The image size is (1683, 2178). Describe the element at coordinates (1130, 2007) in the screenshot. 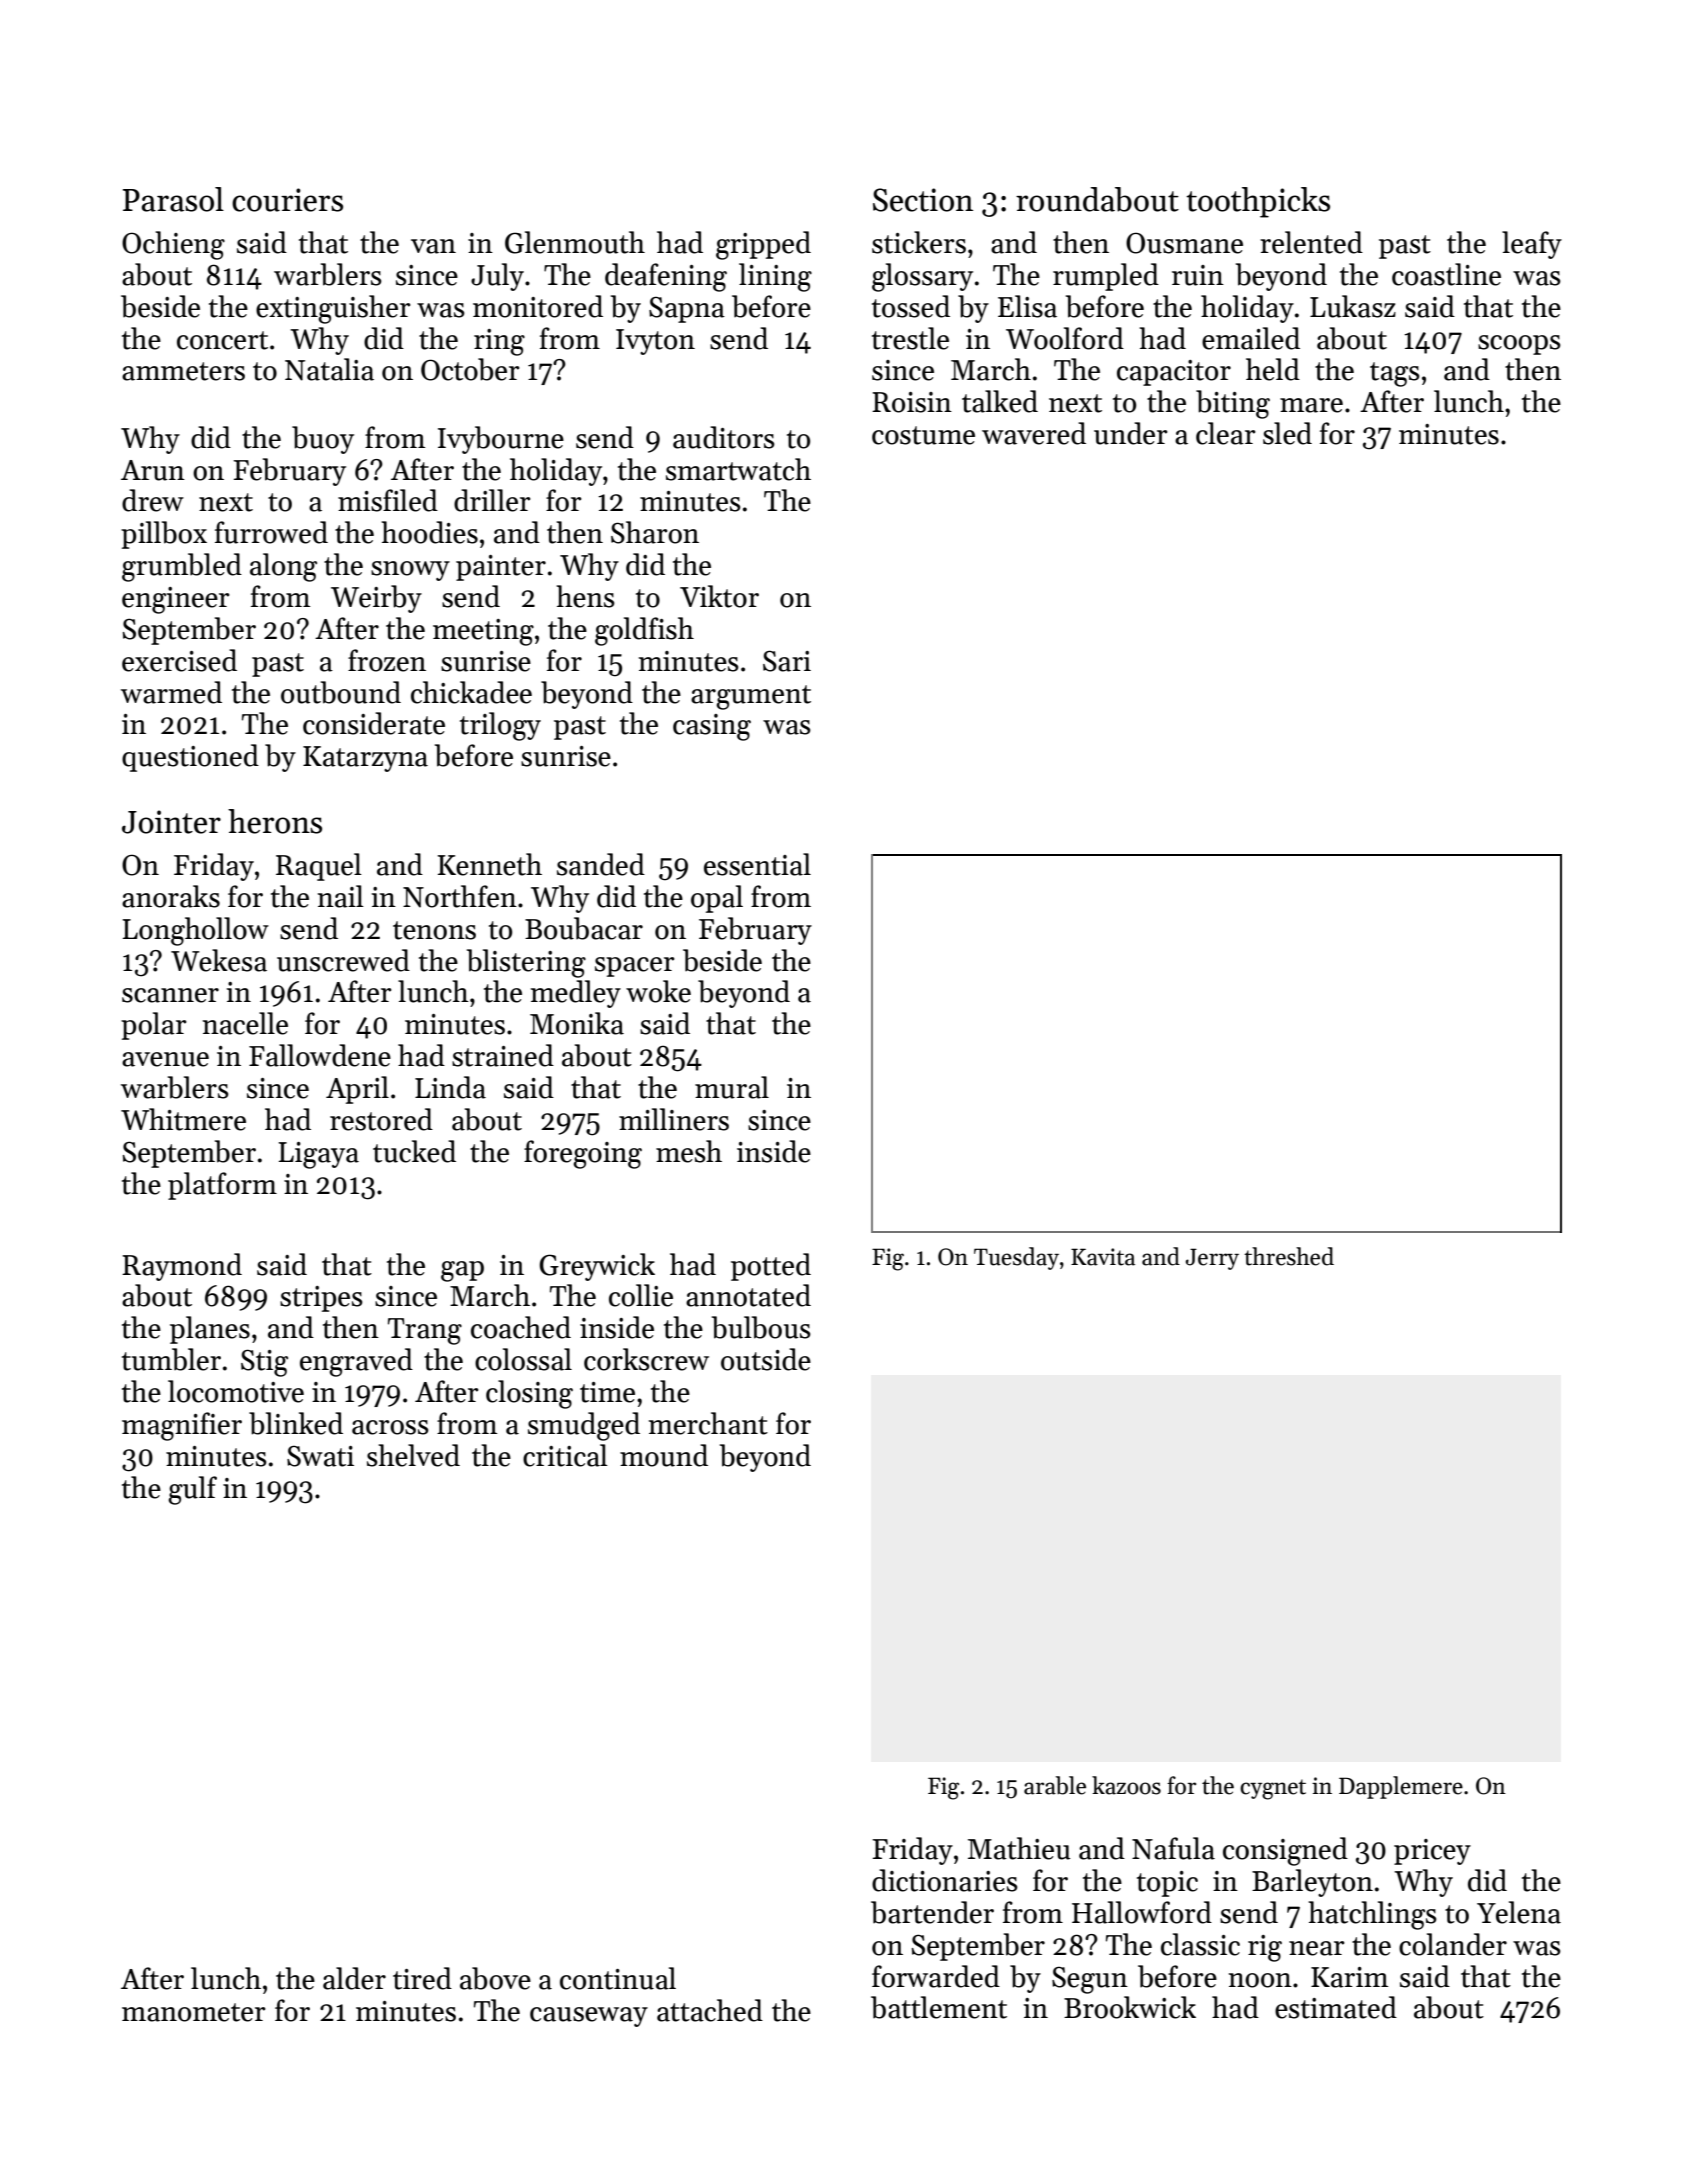

I see `Brookwick` at that location.
